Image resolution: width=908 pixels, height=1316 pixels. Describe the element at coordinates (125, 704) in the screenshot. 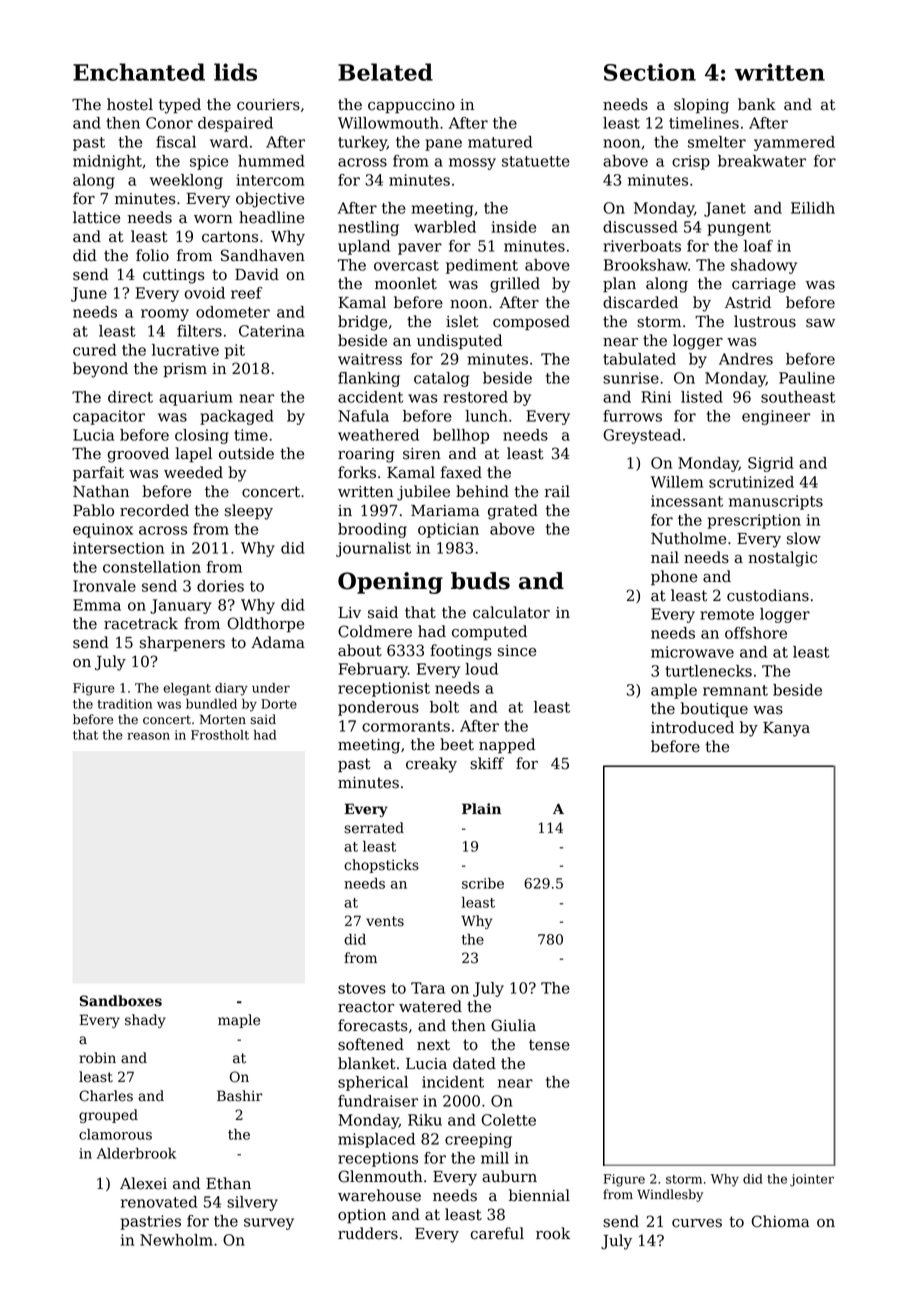

I see `tradition` at that location.
